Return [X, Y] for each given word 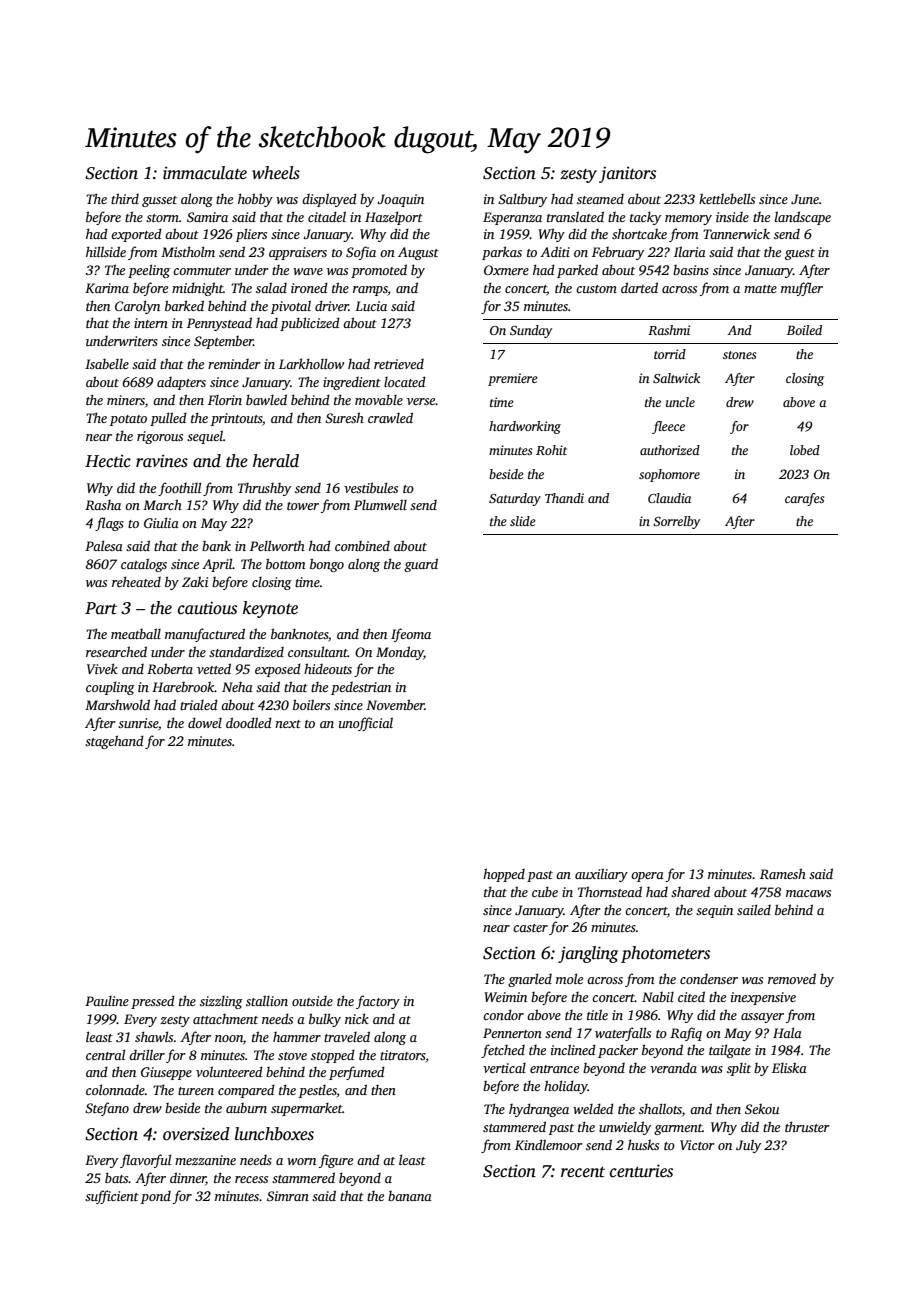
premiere [513, 379]
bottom [285, 563]
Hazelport [394, 218]
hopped [504, 875]
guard [421, 565]
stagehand [114, 742]
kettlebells [727, 198]
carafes [804, 499]
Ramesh [783, 873]
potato [128, 420]
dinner [188, 1178]
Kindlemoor [549, 1144]
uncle [680, 402]
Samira [207, 217]
